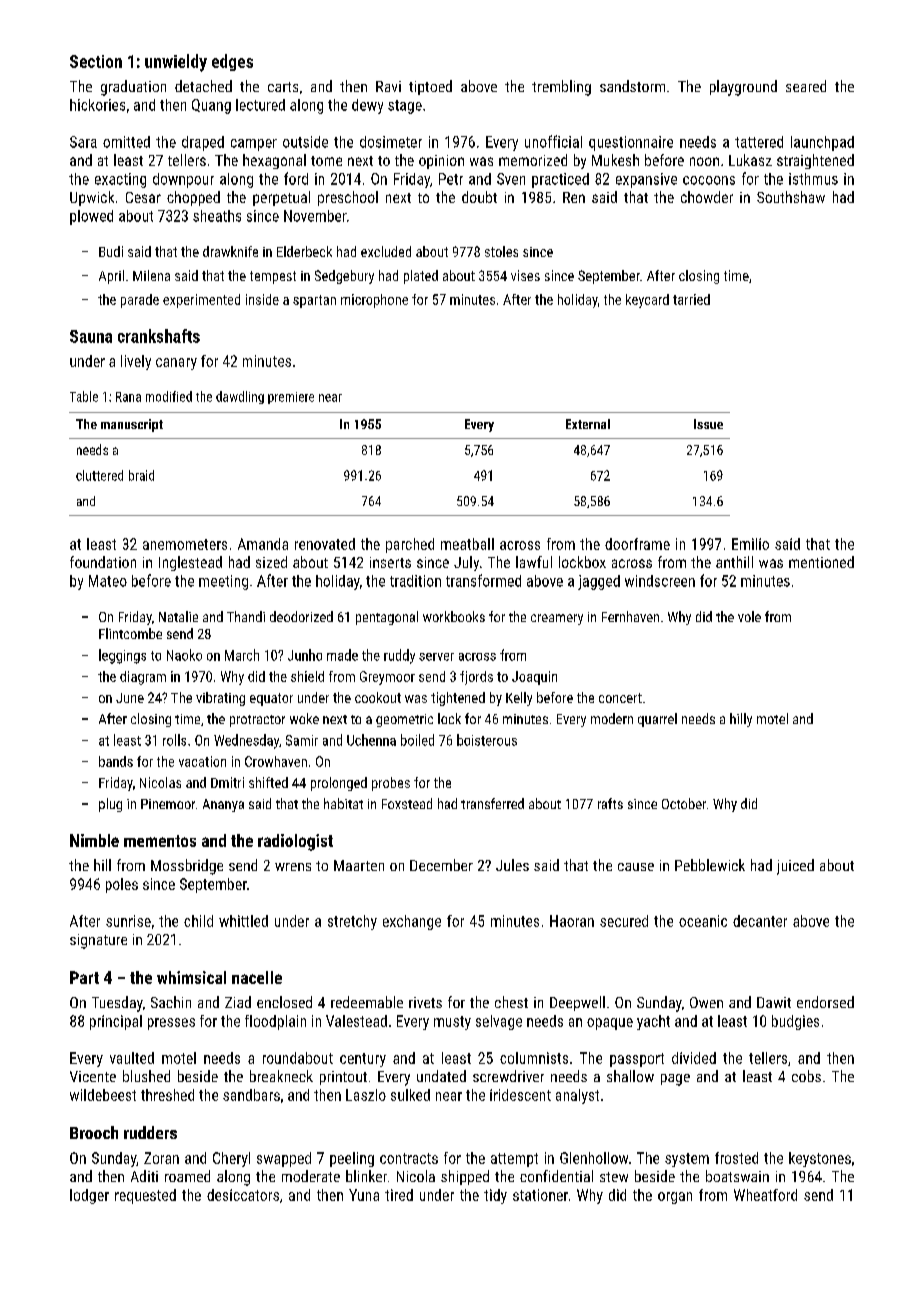 The width and height of the screenshot is (924, 1308). What do you see at coordinates (96, 61) in the screenshot?
I see `Section` at bounding box center [96, 61].
